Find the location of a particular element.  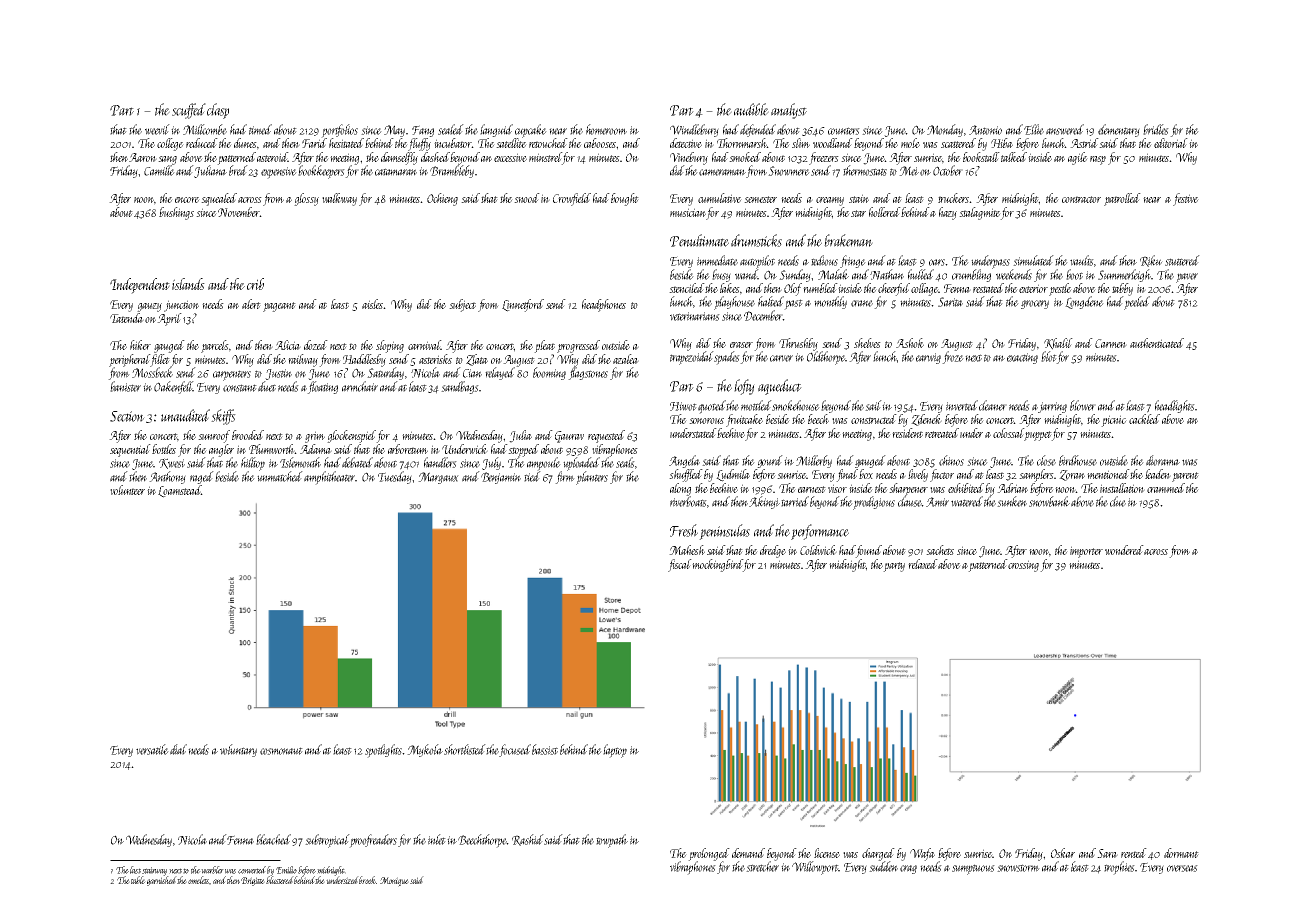

bridles is located at coordinates (1156, 129).
